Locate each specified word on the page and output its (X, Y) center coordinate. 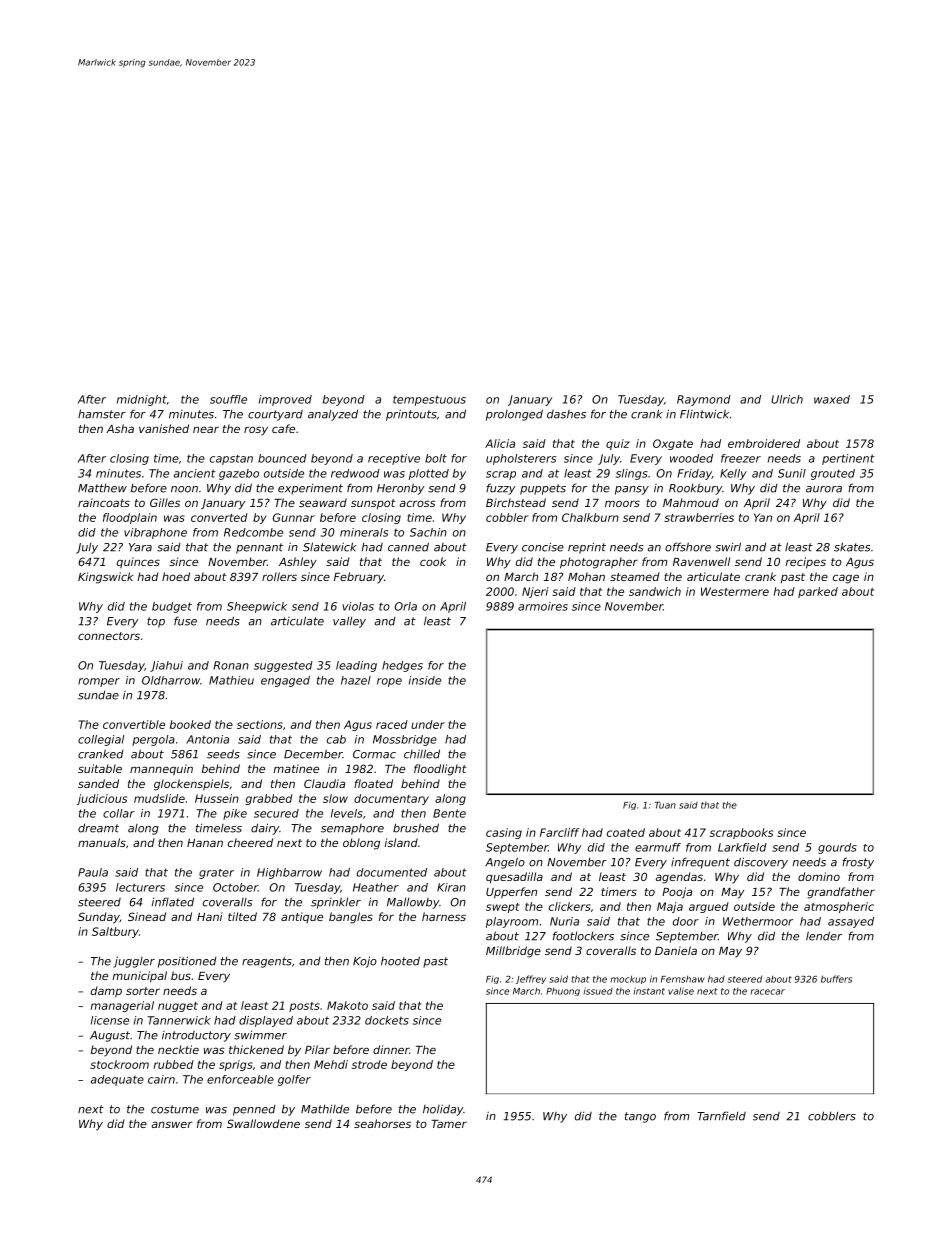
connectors (109, 636)
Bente (449, 813)
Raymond (704, 400)
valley (349, 622)
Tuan (665, 805)
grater (216, 874)
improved (285, 400)
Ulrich (787, 399)
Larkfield (742, 847)
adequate (117, 1080)
